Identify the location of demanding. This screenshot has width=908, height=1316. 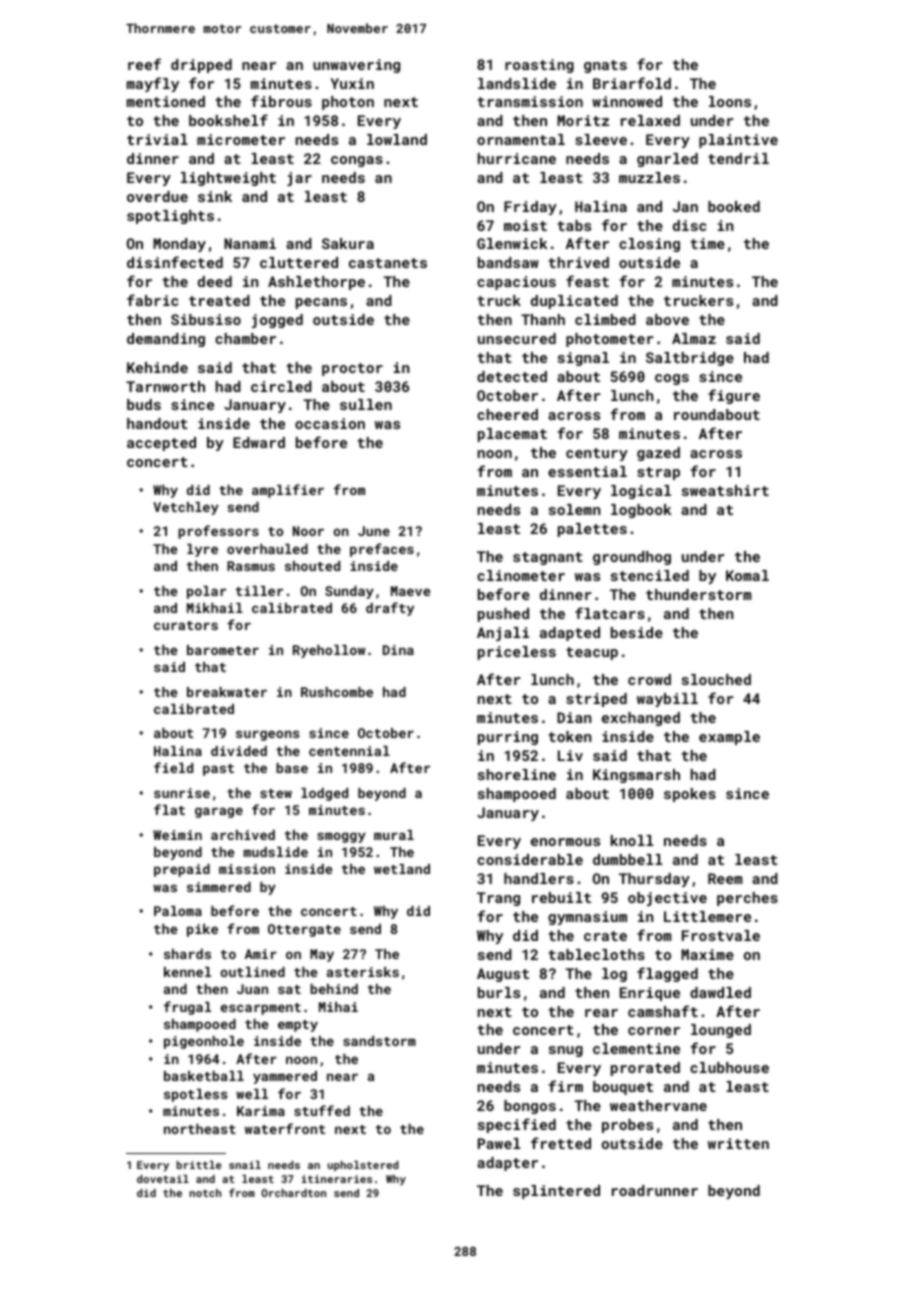
(166, 340).
